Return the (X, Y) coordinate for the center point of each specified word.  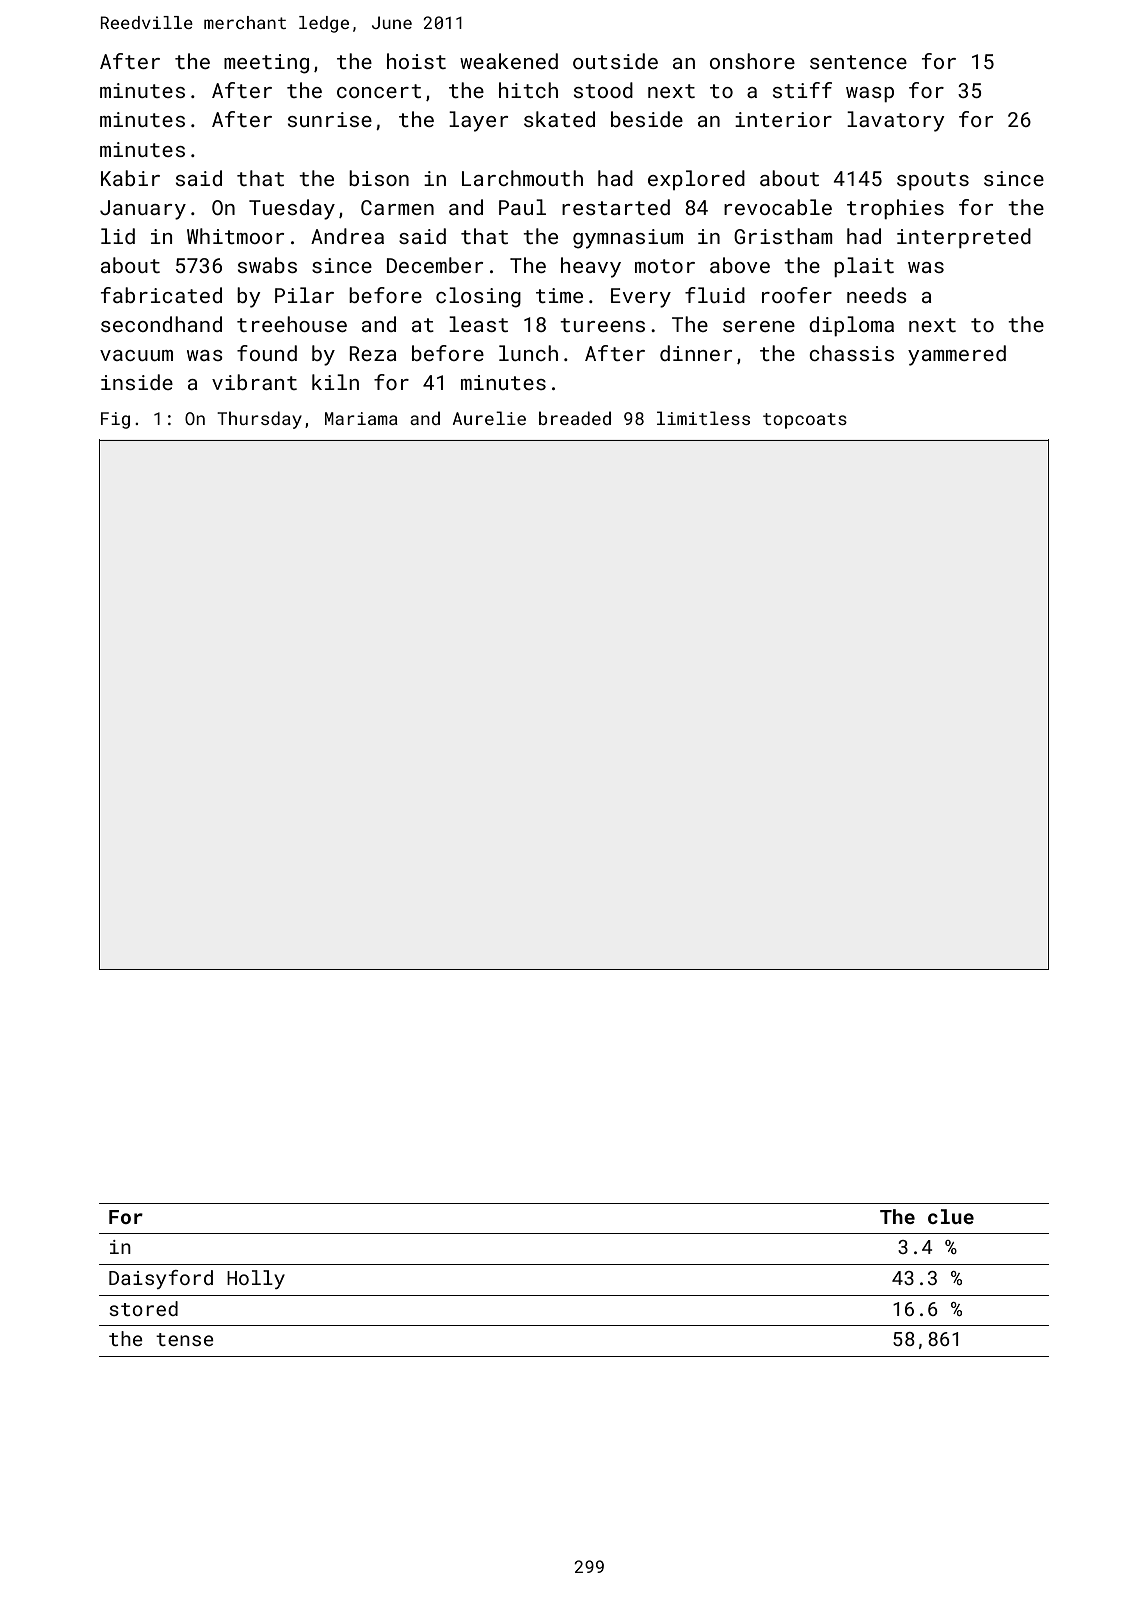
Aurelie (489, 418)
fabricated (161, 295)
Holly (256, 1279)
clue (951, 1216)
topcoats (805, 421)
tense (185, 1339)
